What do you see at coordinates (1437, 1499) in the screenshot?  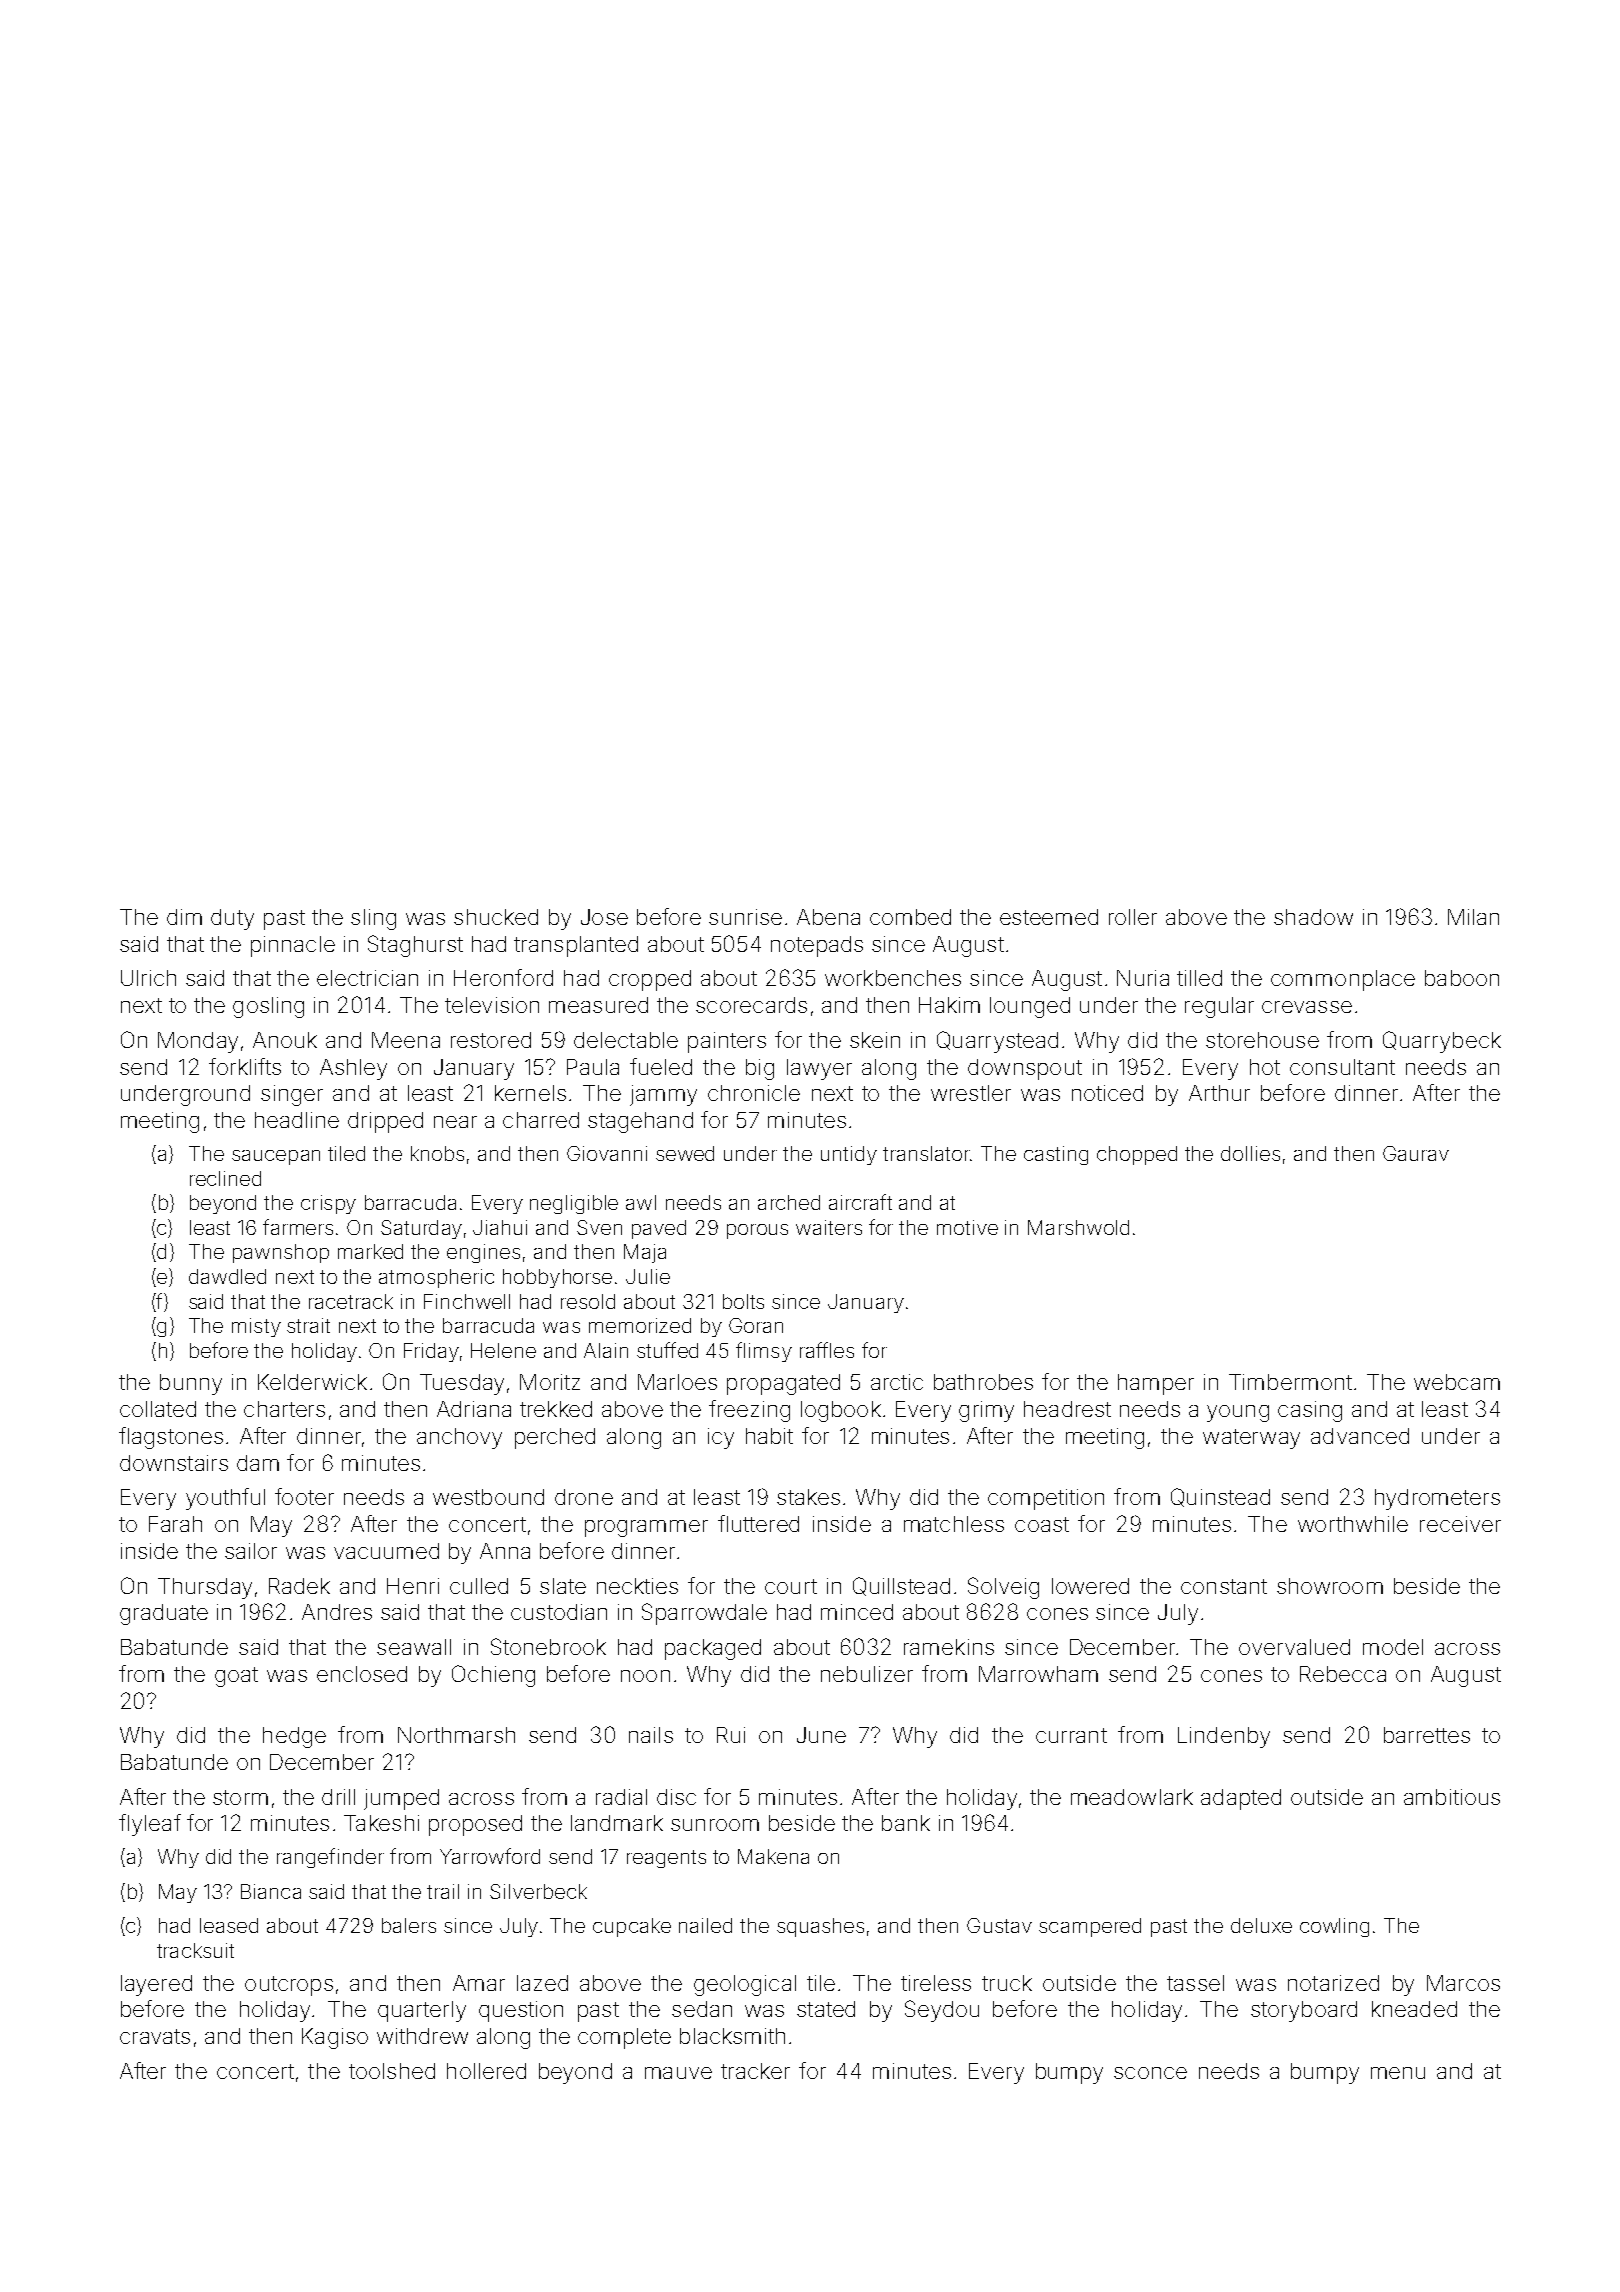 I see `hydrometers` at bounding box center [1437, 1499].
